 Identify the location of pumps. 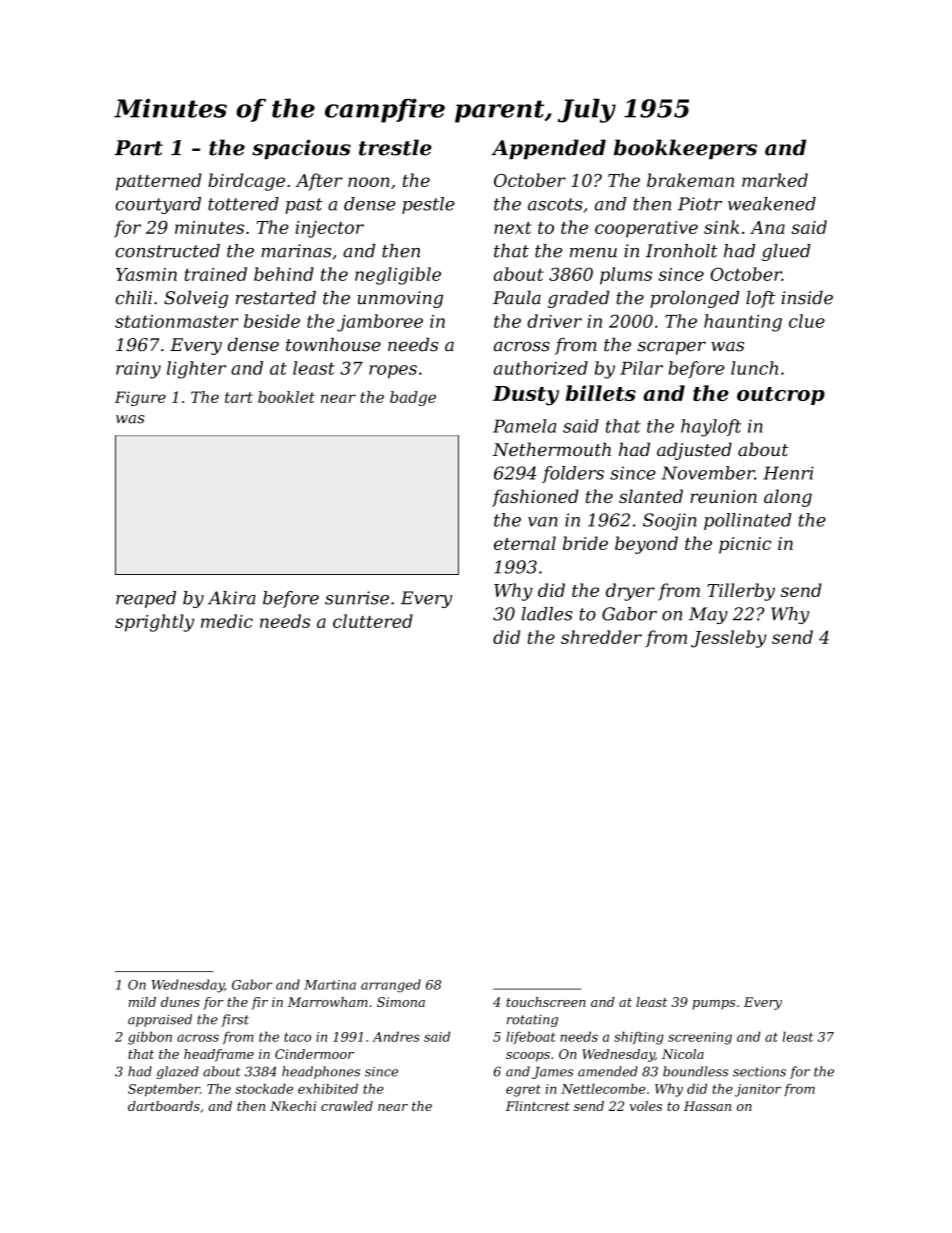
(713, 1005).
